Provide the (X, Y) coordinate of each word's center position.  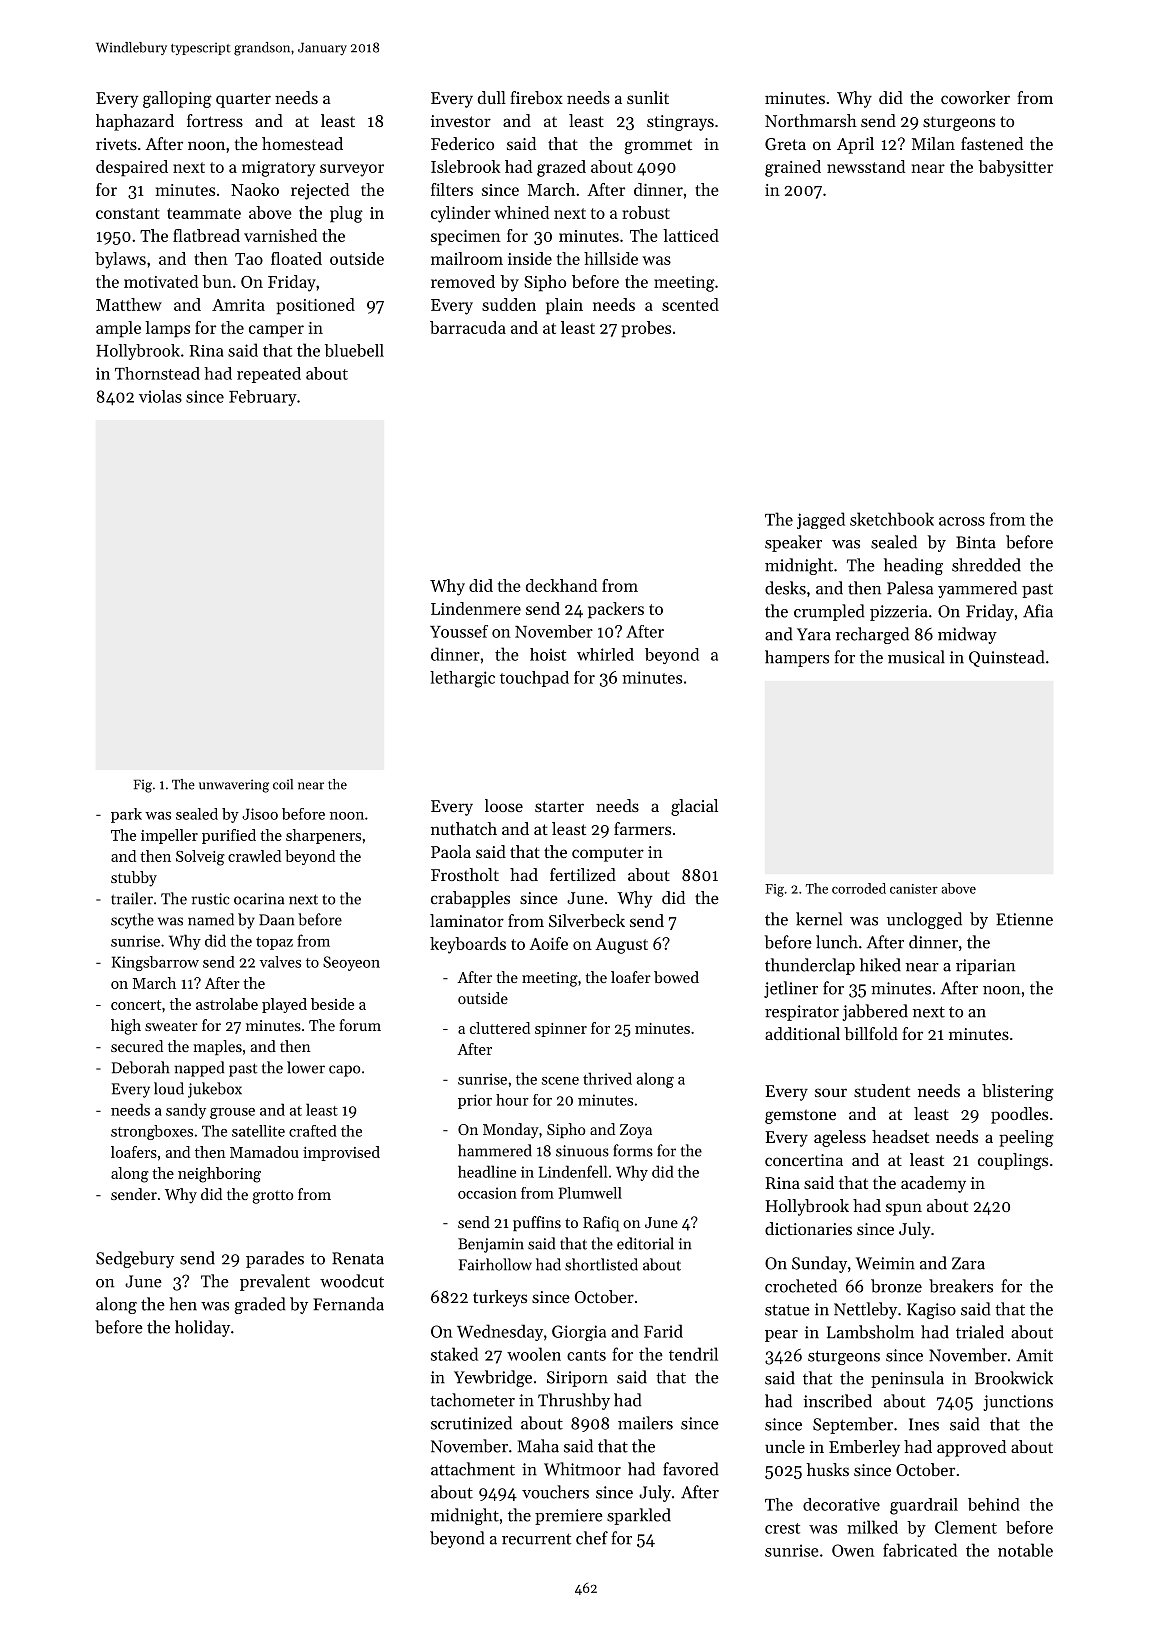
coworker (975, 97)
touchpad (534, 679)
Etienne (1024, 919)
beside (332, 1004)
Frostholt (465, 874)
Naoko (255, 189)
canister (914, 889)
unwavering (234, 786)
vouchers (555, 1492)
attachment (473, 1469)
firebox (536, 97)
